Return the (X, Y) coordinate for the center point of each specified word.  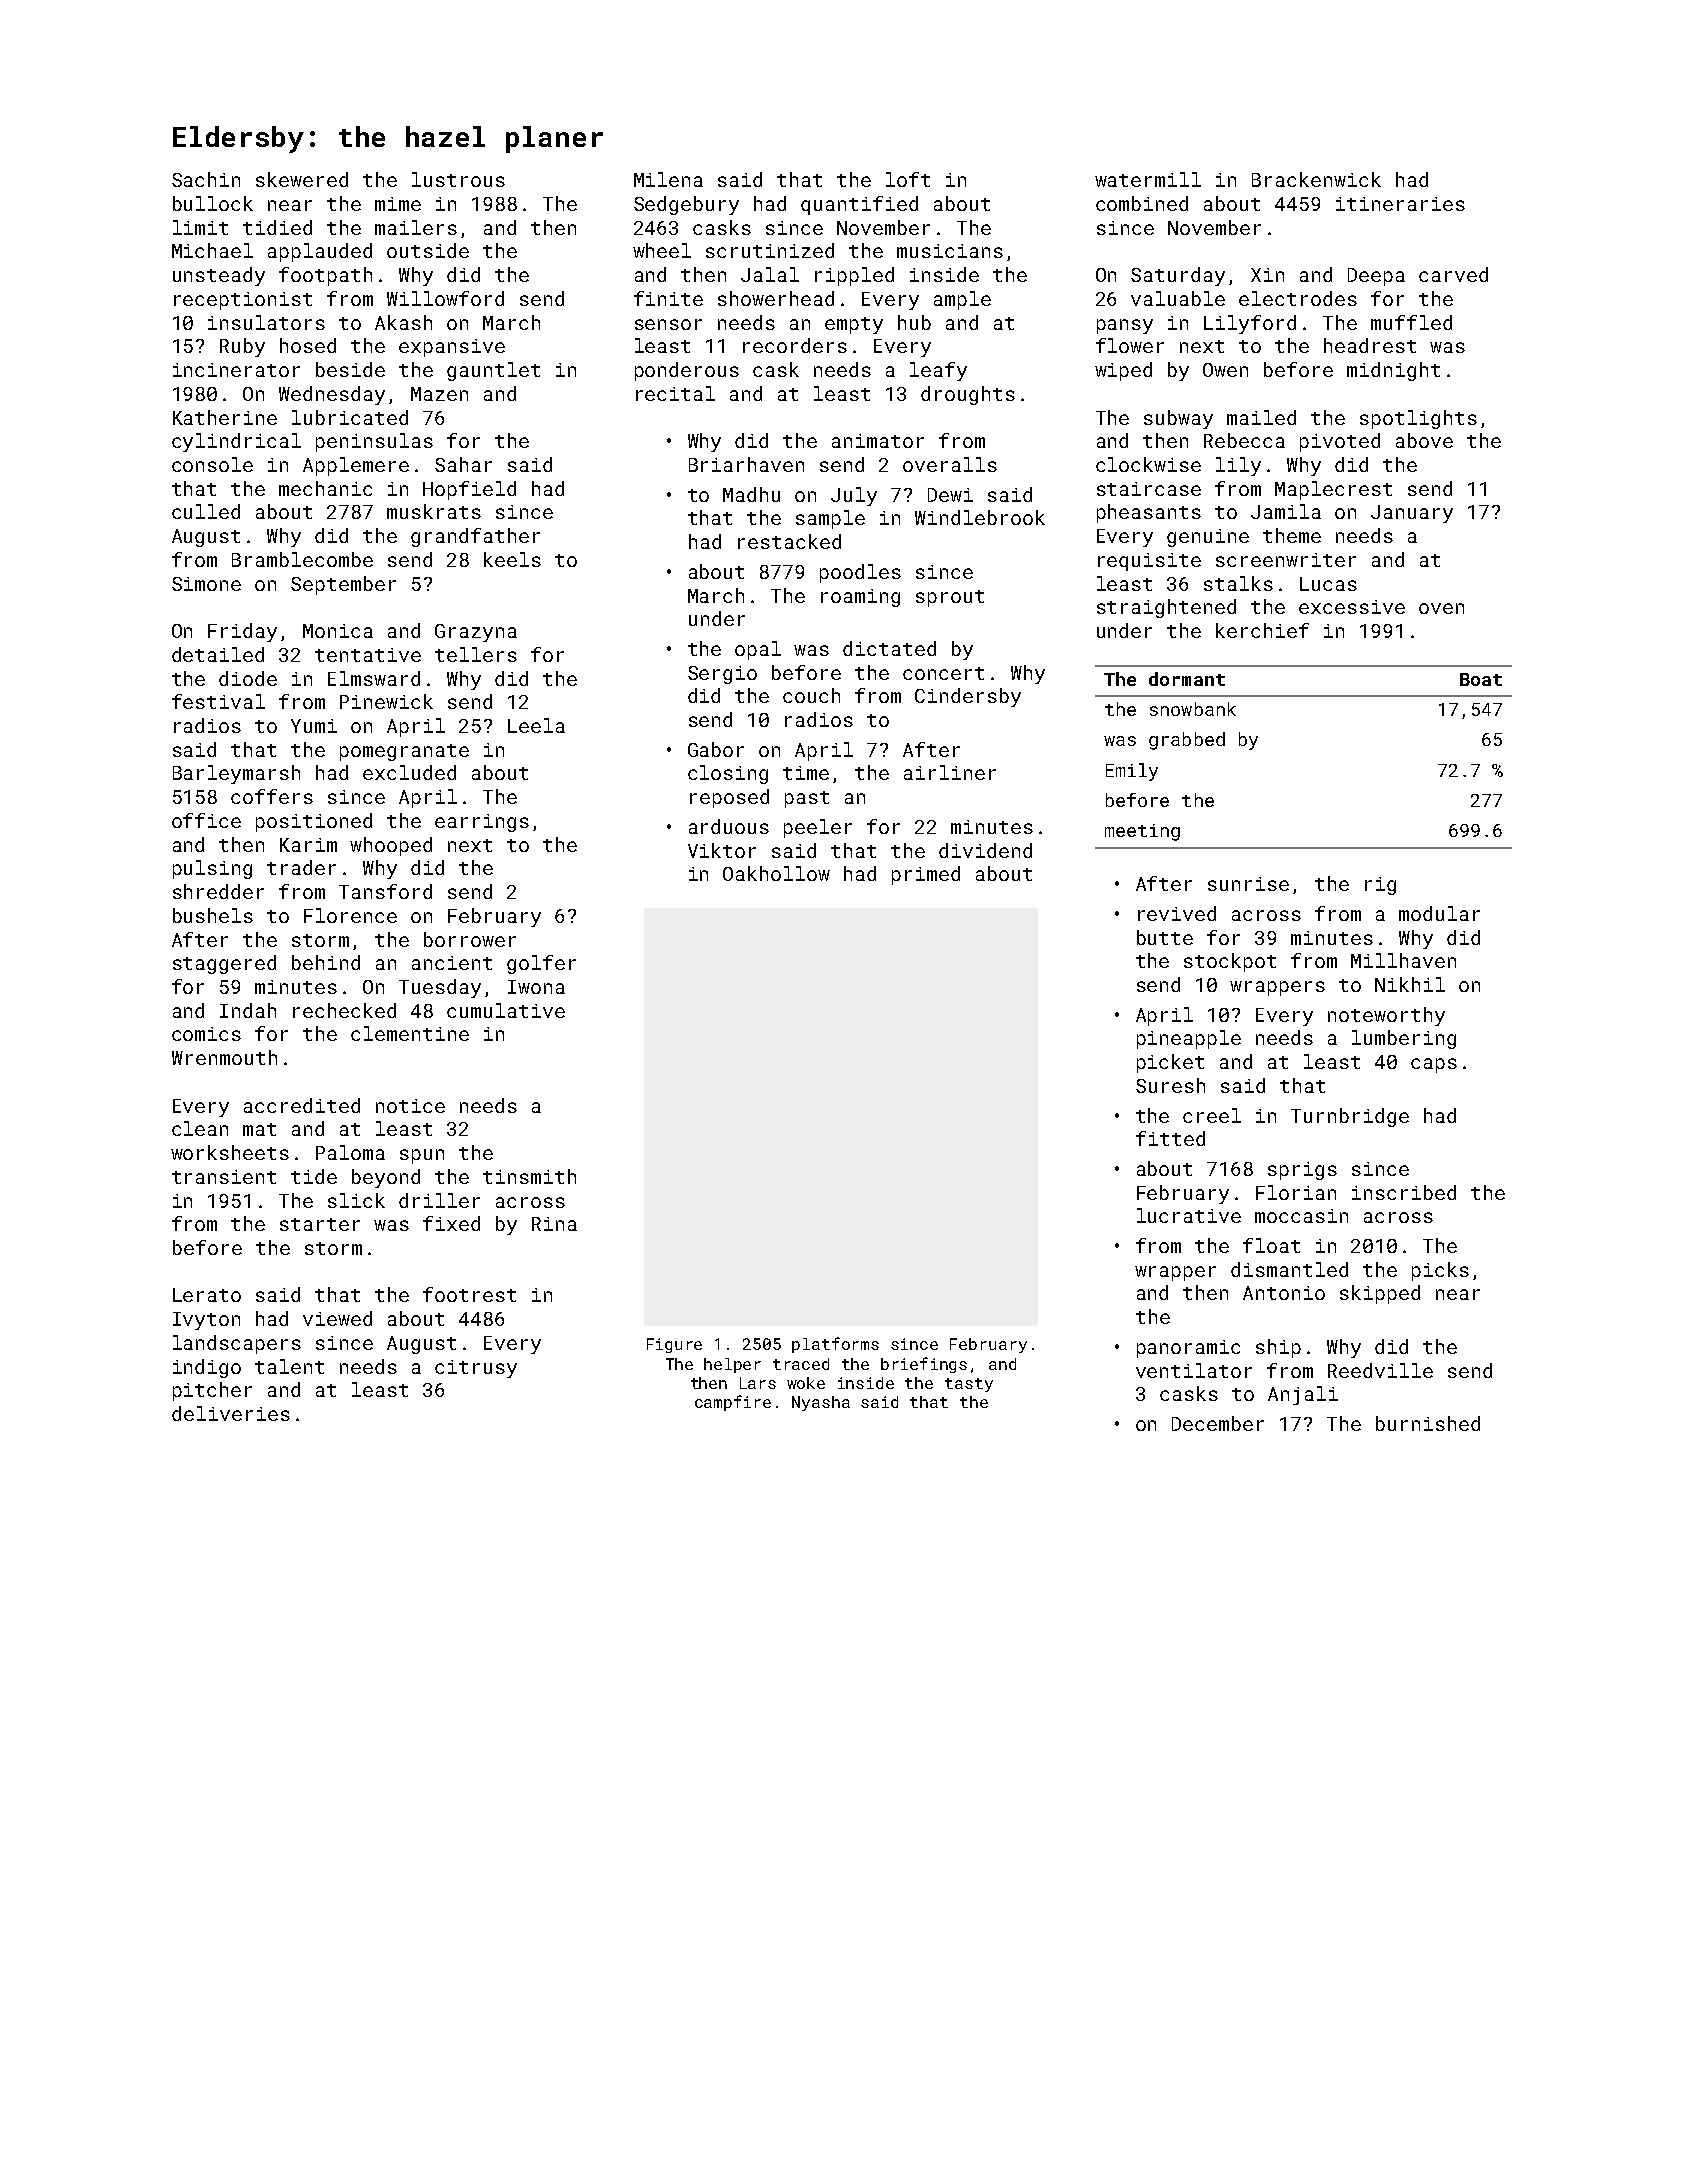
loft (908, 179)
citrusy (476, 1369)
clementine (410, 1033)
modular (1439, 913)
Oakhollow (776, 873)
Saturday (1178, 276)
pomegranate (404, 752)
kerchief (1262, 630)
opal (758, 650)
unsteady (219, 276)
